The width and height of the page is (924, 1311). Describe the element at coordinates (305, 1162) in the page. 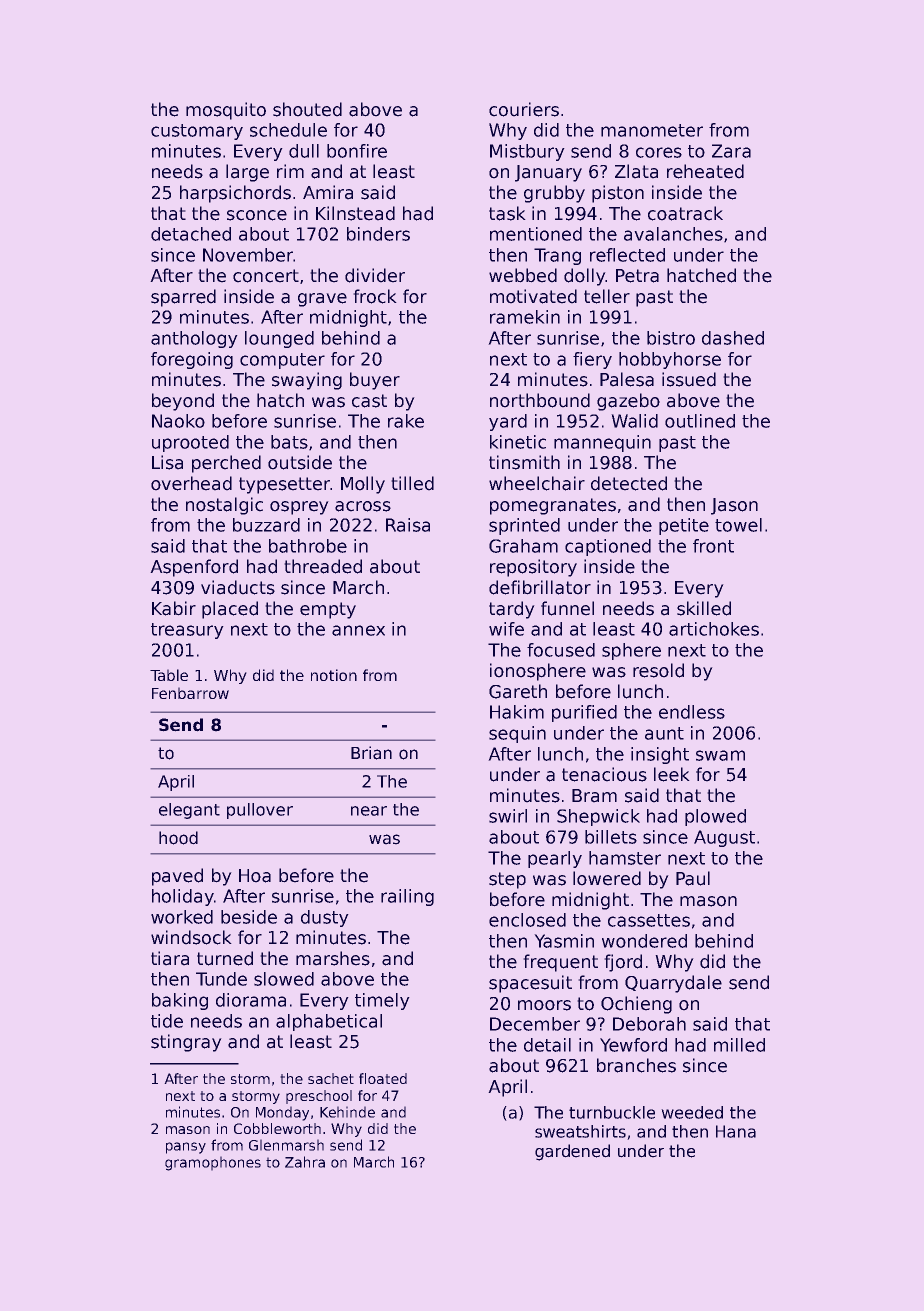

I see `Zahra` at that location.
